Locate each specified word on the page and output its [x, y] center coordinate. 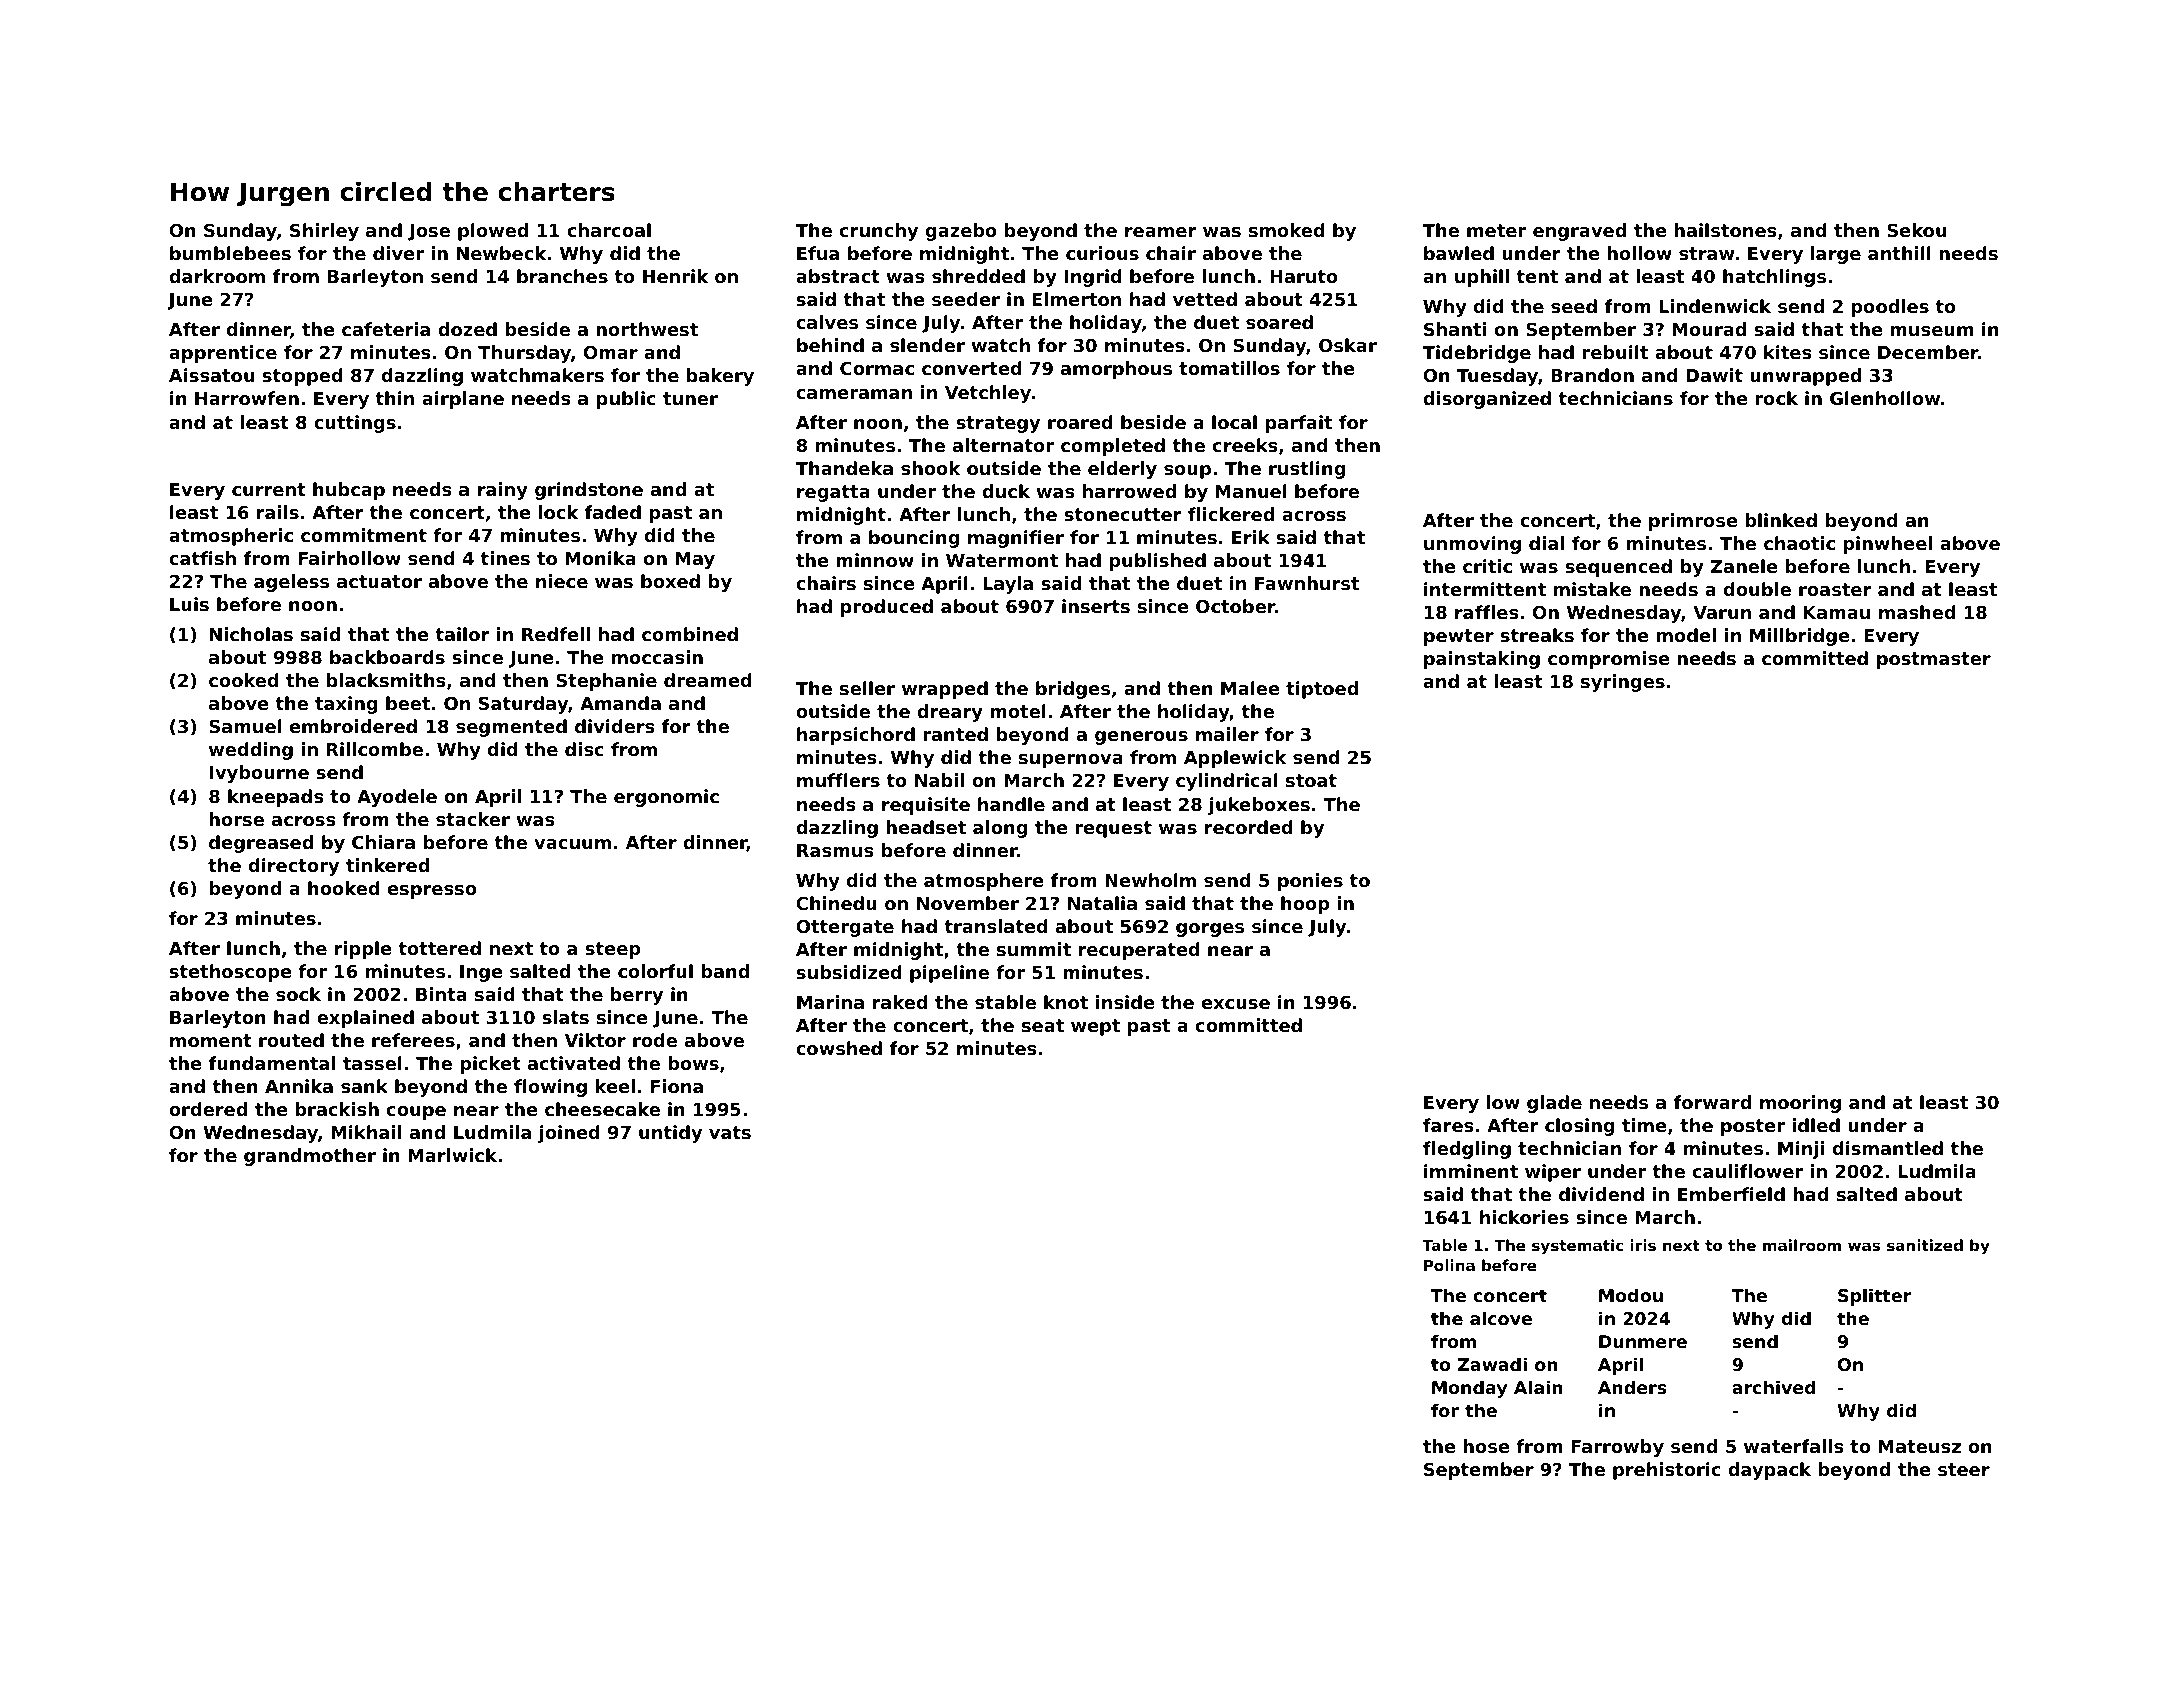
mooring [1800, 1104]
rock [1776, 398]
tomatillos [1229, 368]
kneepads [276, 798]
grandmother [310, 1157]
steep [612, 950]
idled [1816, 1125]
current [269, 489]
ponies [1310, 882]
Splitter [1874, 1297]
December [1928, 352]
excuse [1236, 1004]
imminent [1471, 1171]
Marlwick [452, 1155]
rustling [1307, 470]
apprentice [223, 354]
